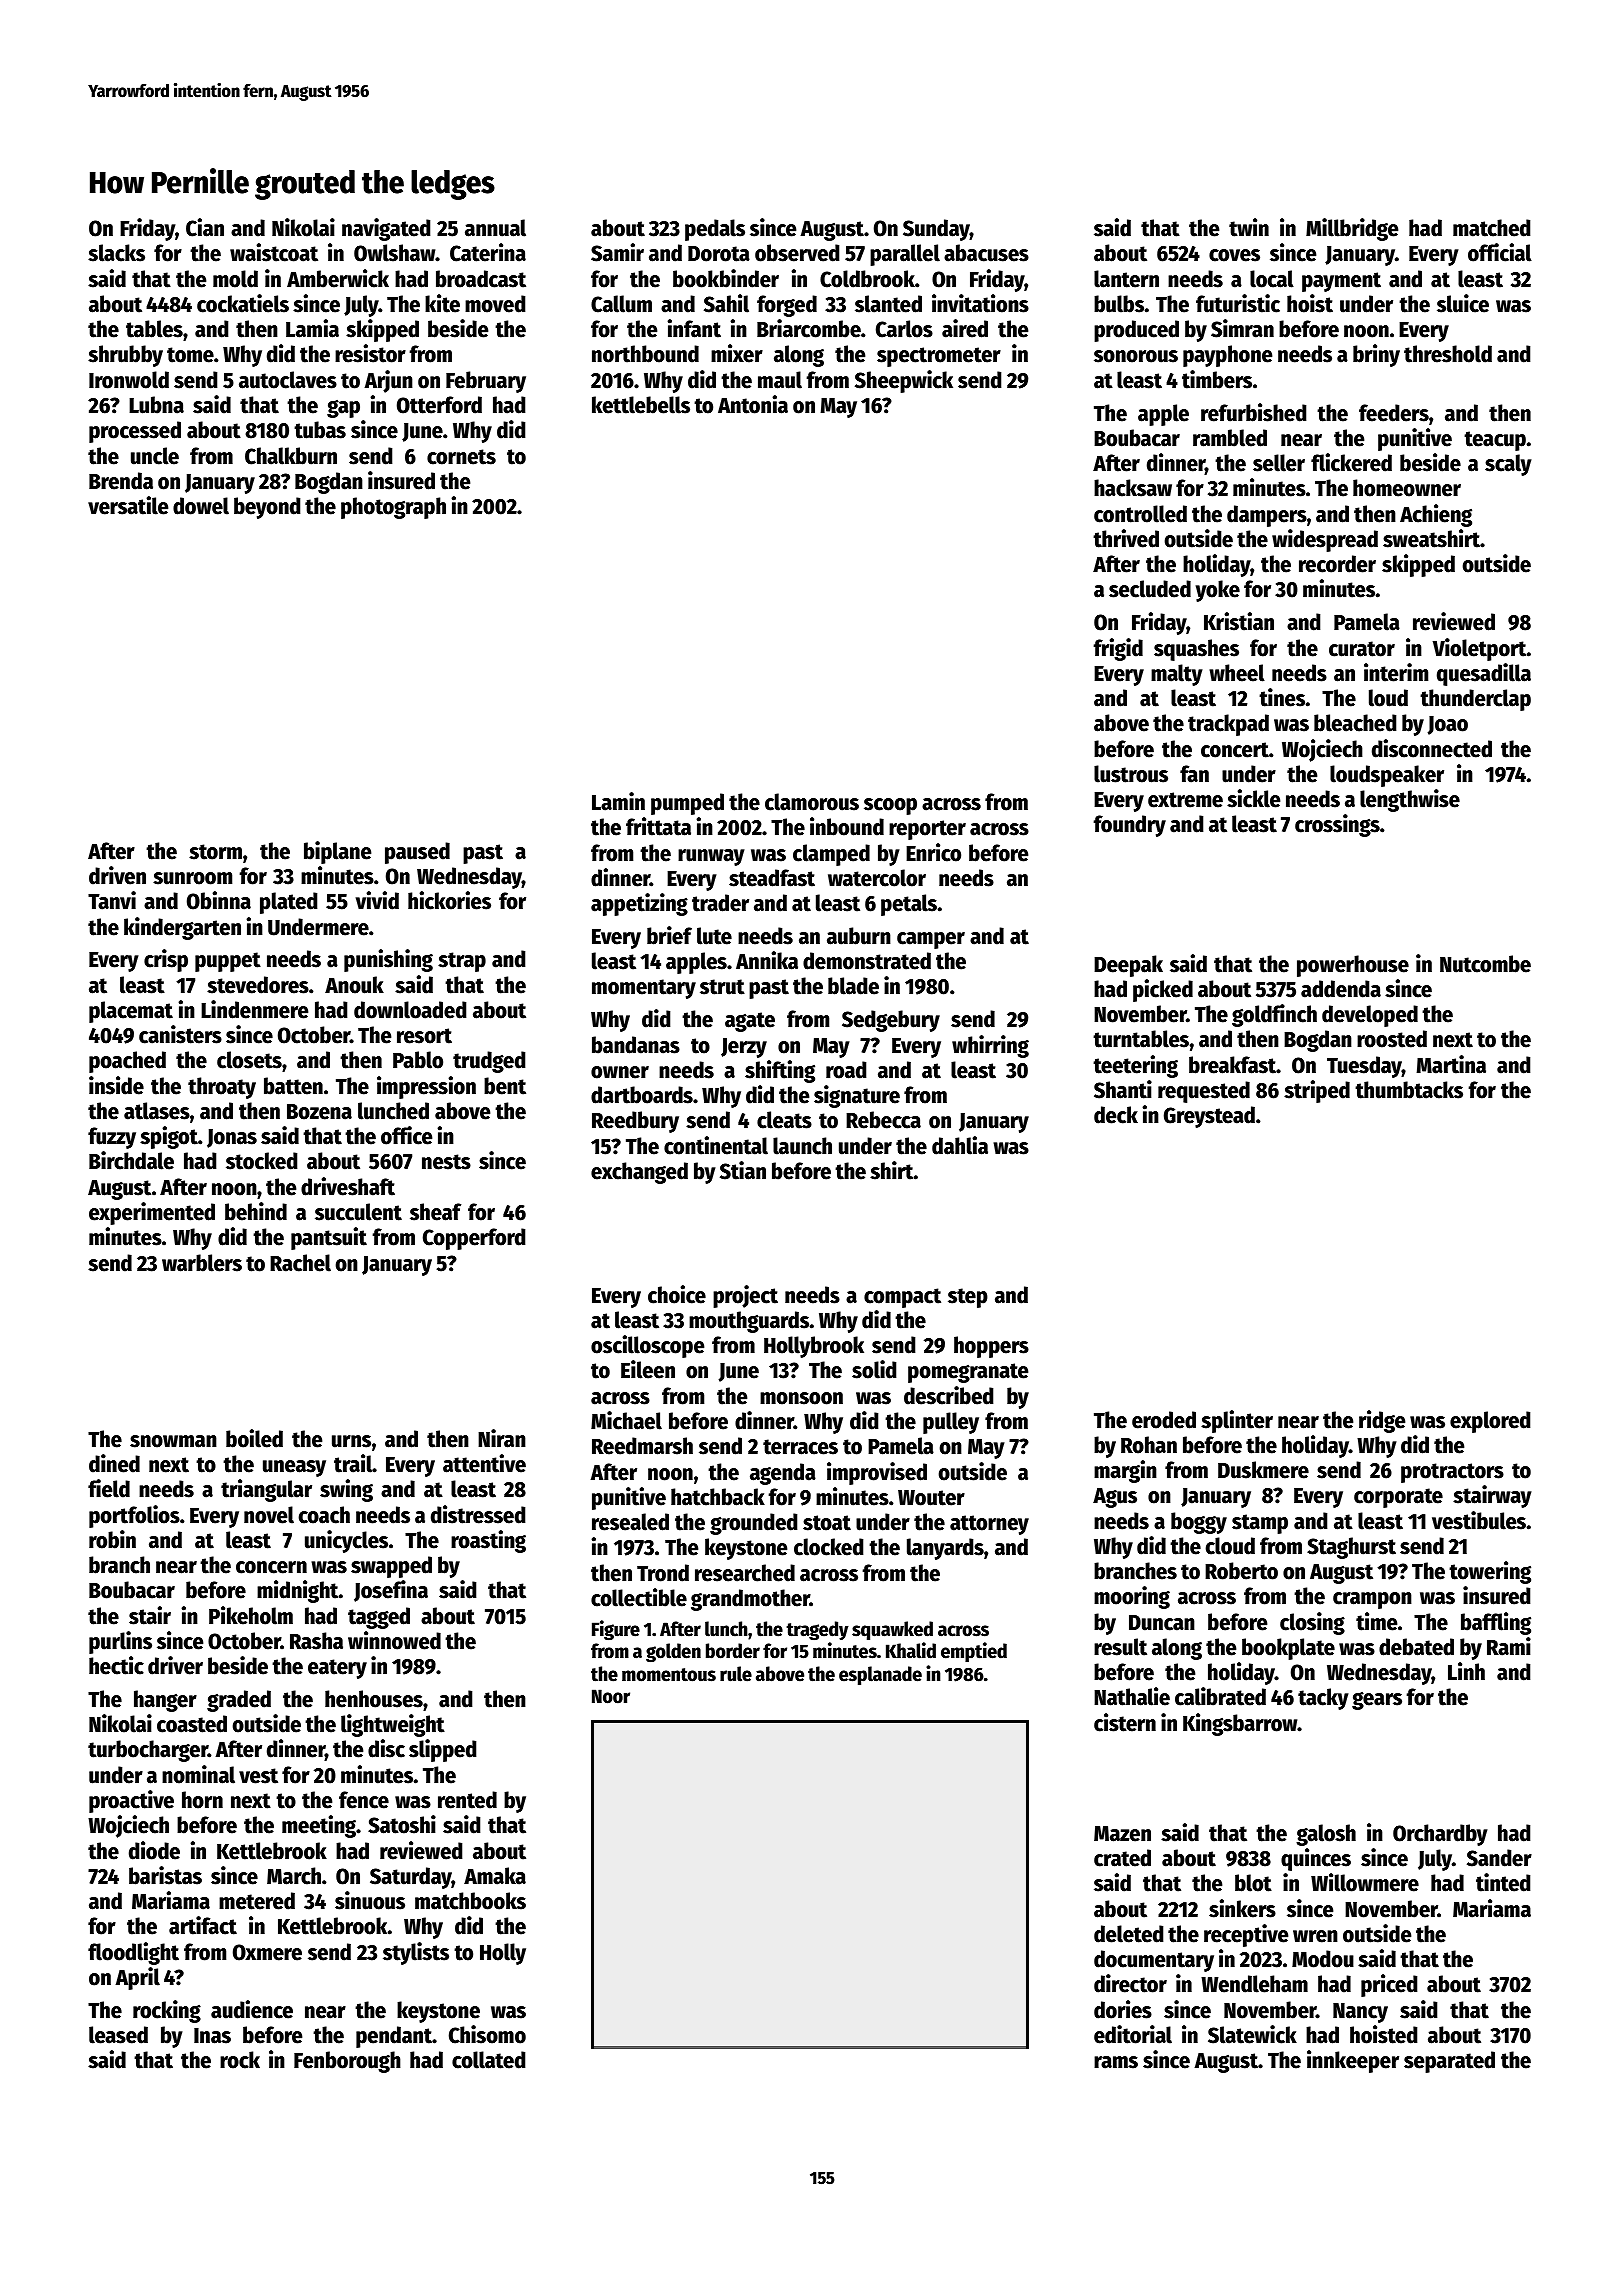 The height and width of the screenshot is (2292, 1620). I want to click on Jerzy, so click(744, 1048).
